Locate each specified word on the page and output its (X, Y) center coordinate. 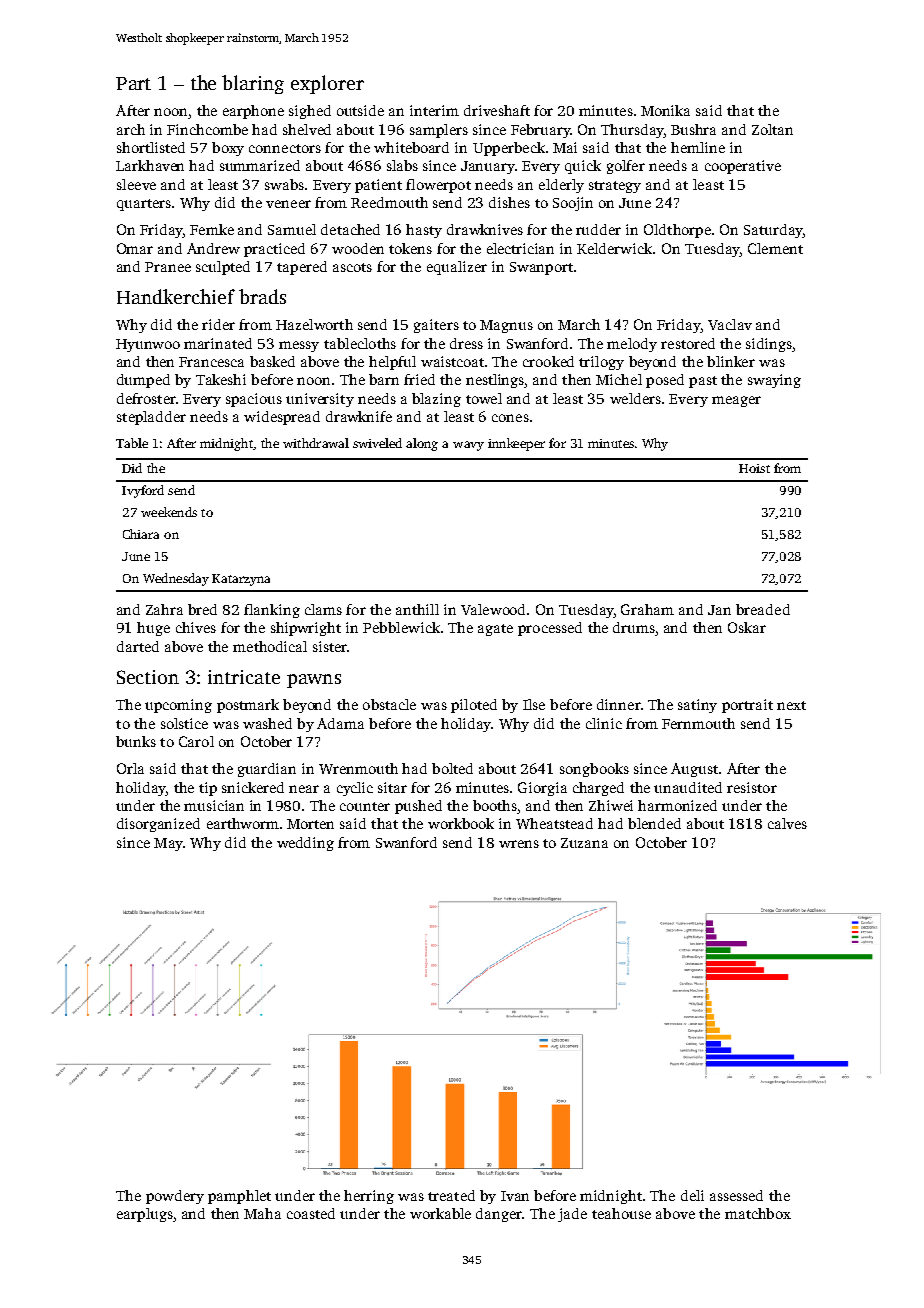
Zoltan (772, 129)
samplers (439, 131)
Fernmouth (698, 723)
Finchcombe (207, 129)
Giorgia (542, 789)
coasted (311, 1213)
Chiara (141, 534)
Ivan (515, 1196)
